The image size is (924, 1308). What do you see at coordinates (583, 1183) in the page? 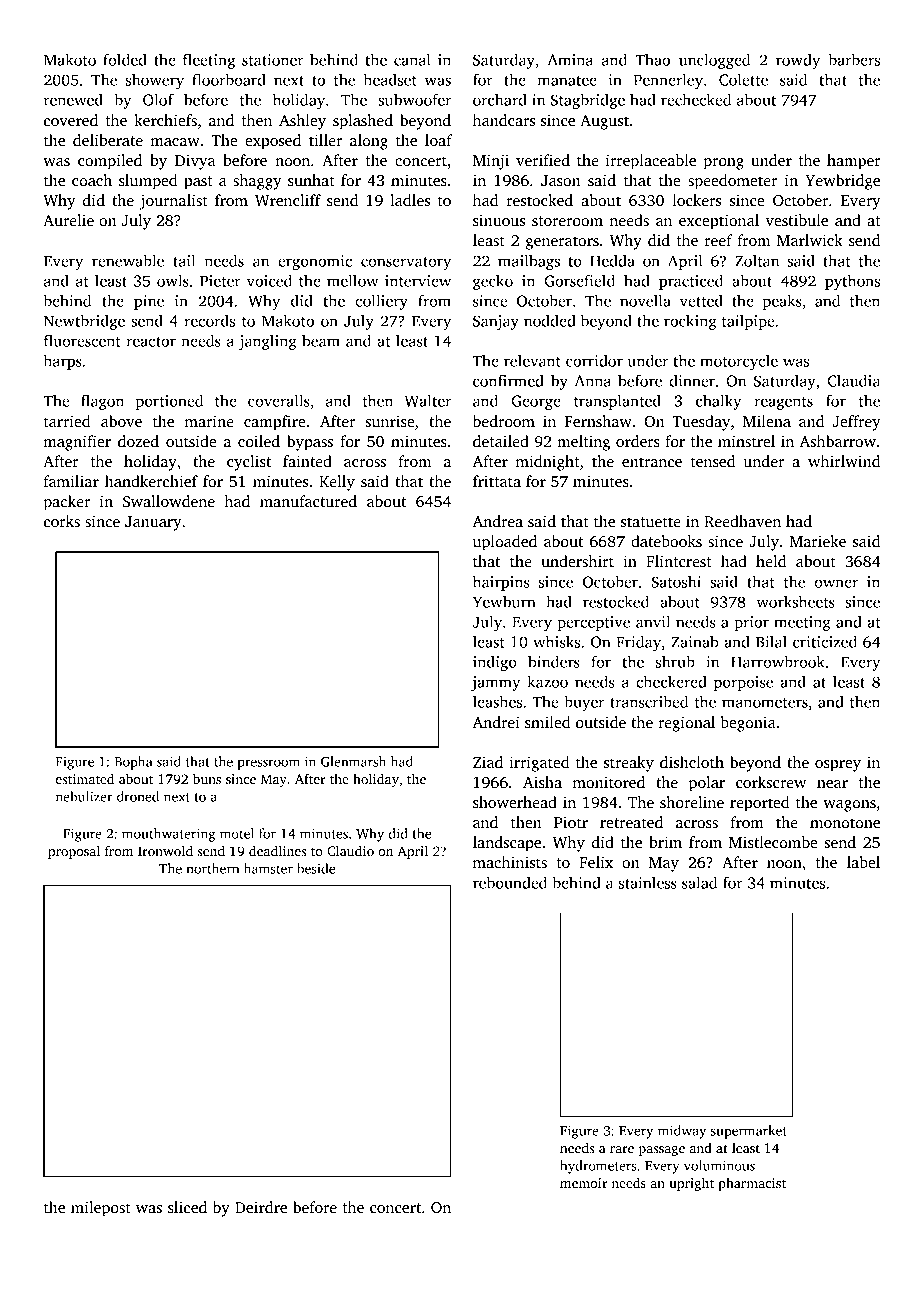
I see `memoir` at bounding box center [583, 1183].
